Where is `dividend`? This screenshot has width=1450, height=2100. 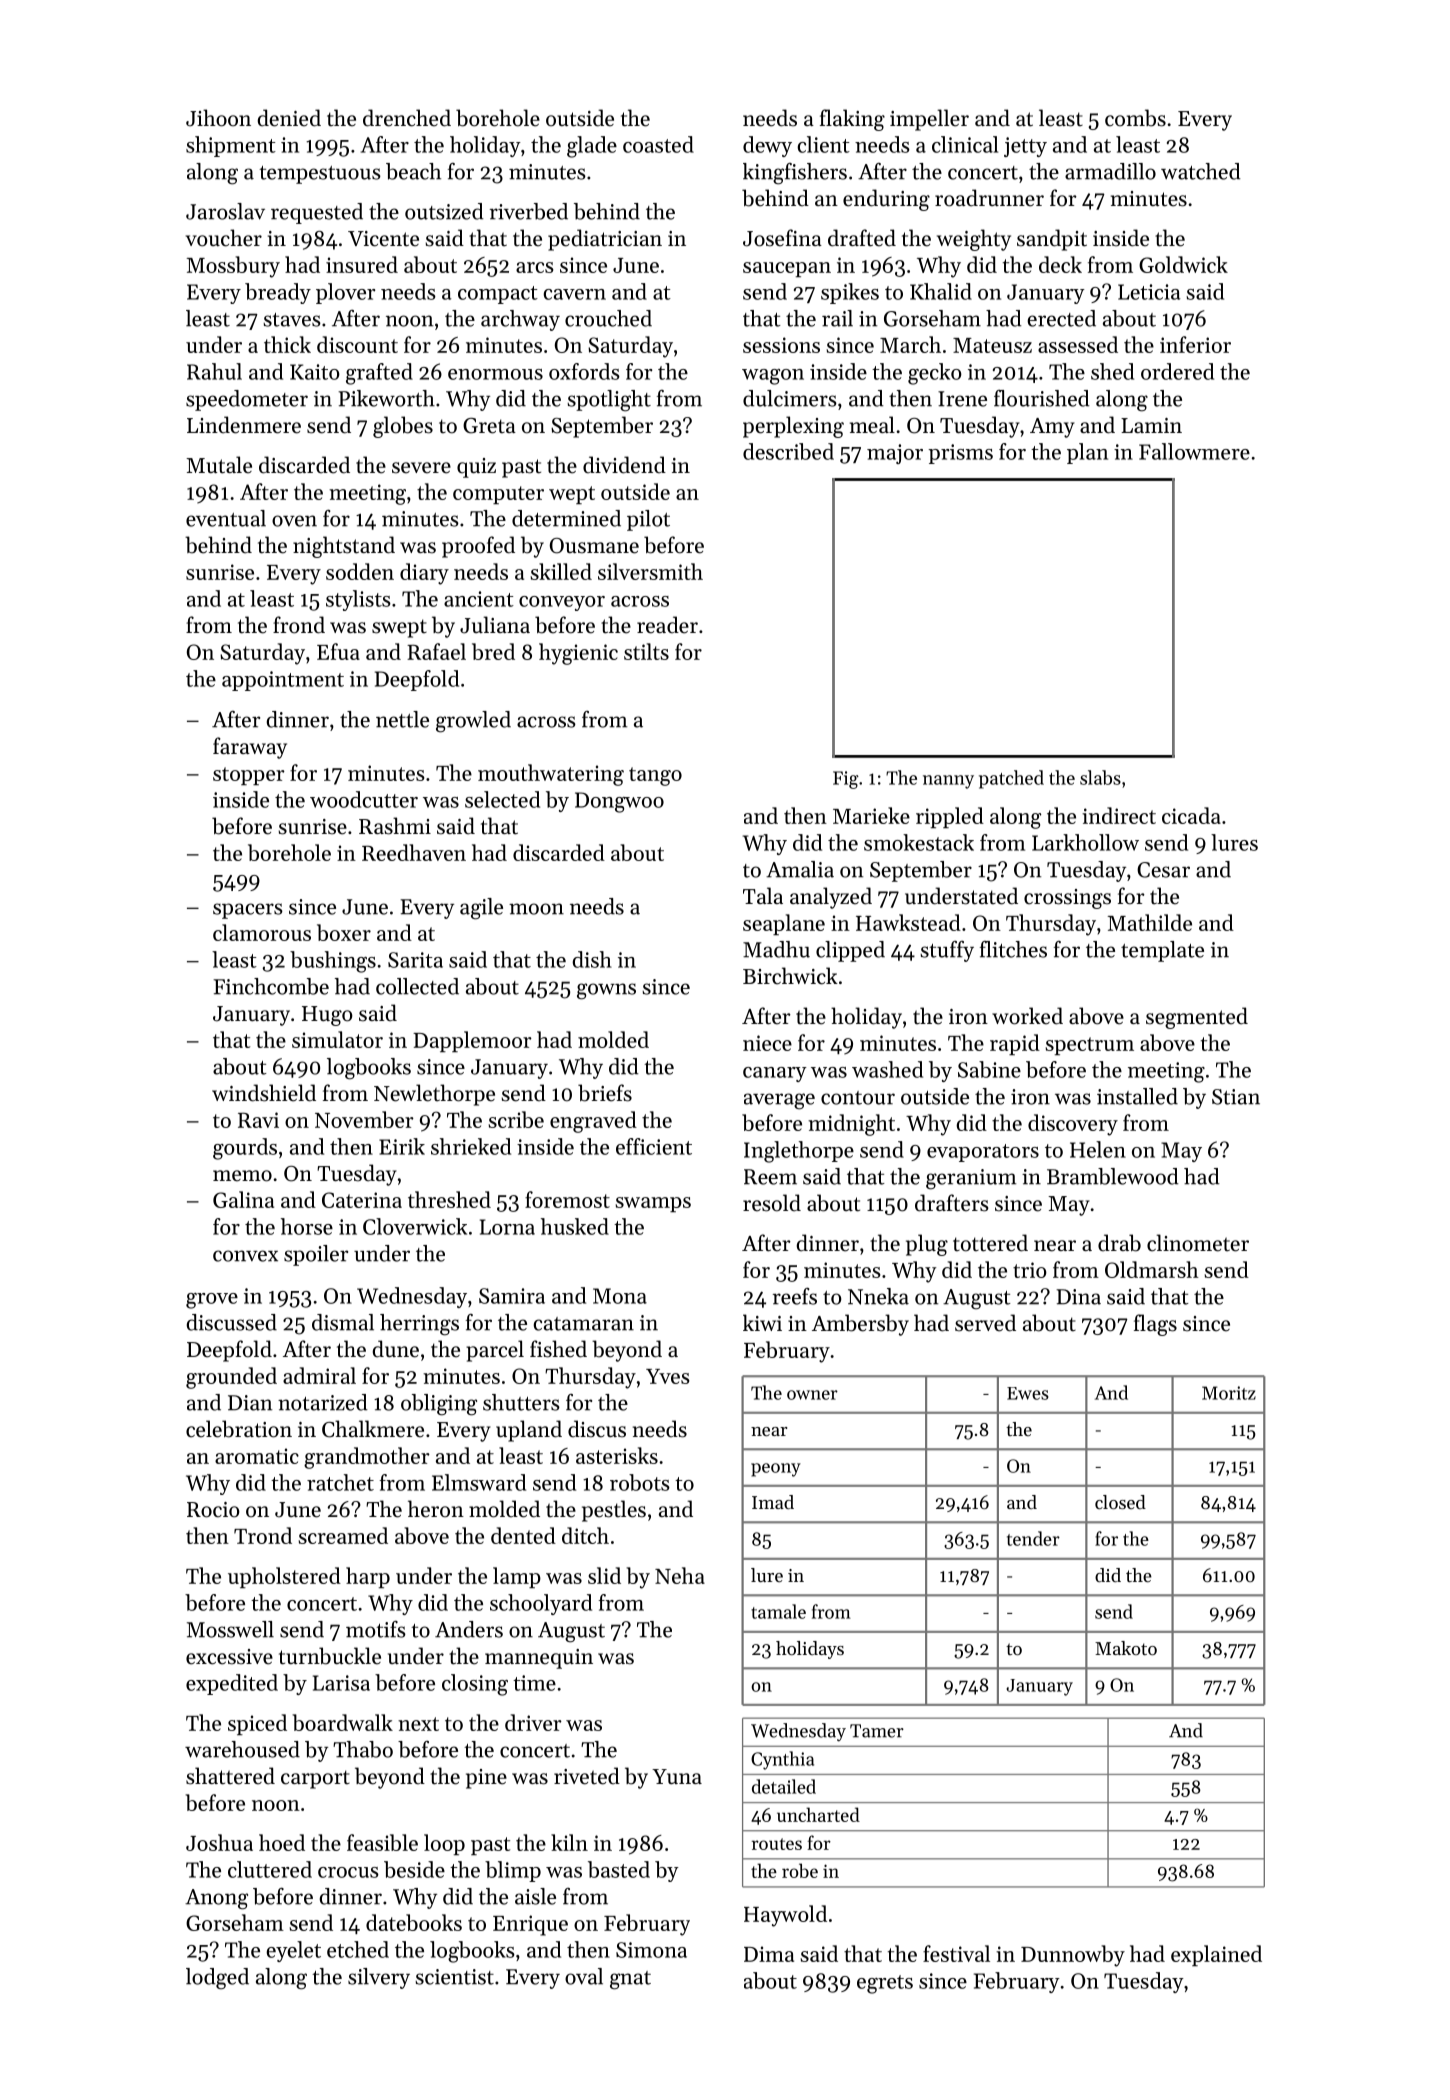 dividend is located at coordinates (624, 465).
